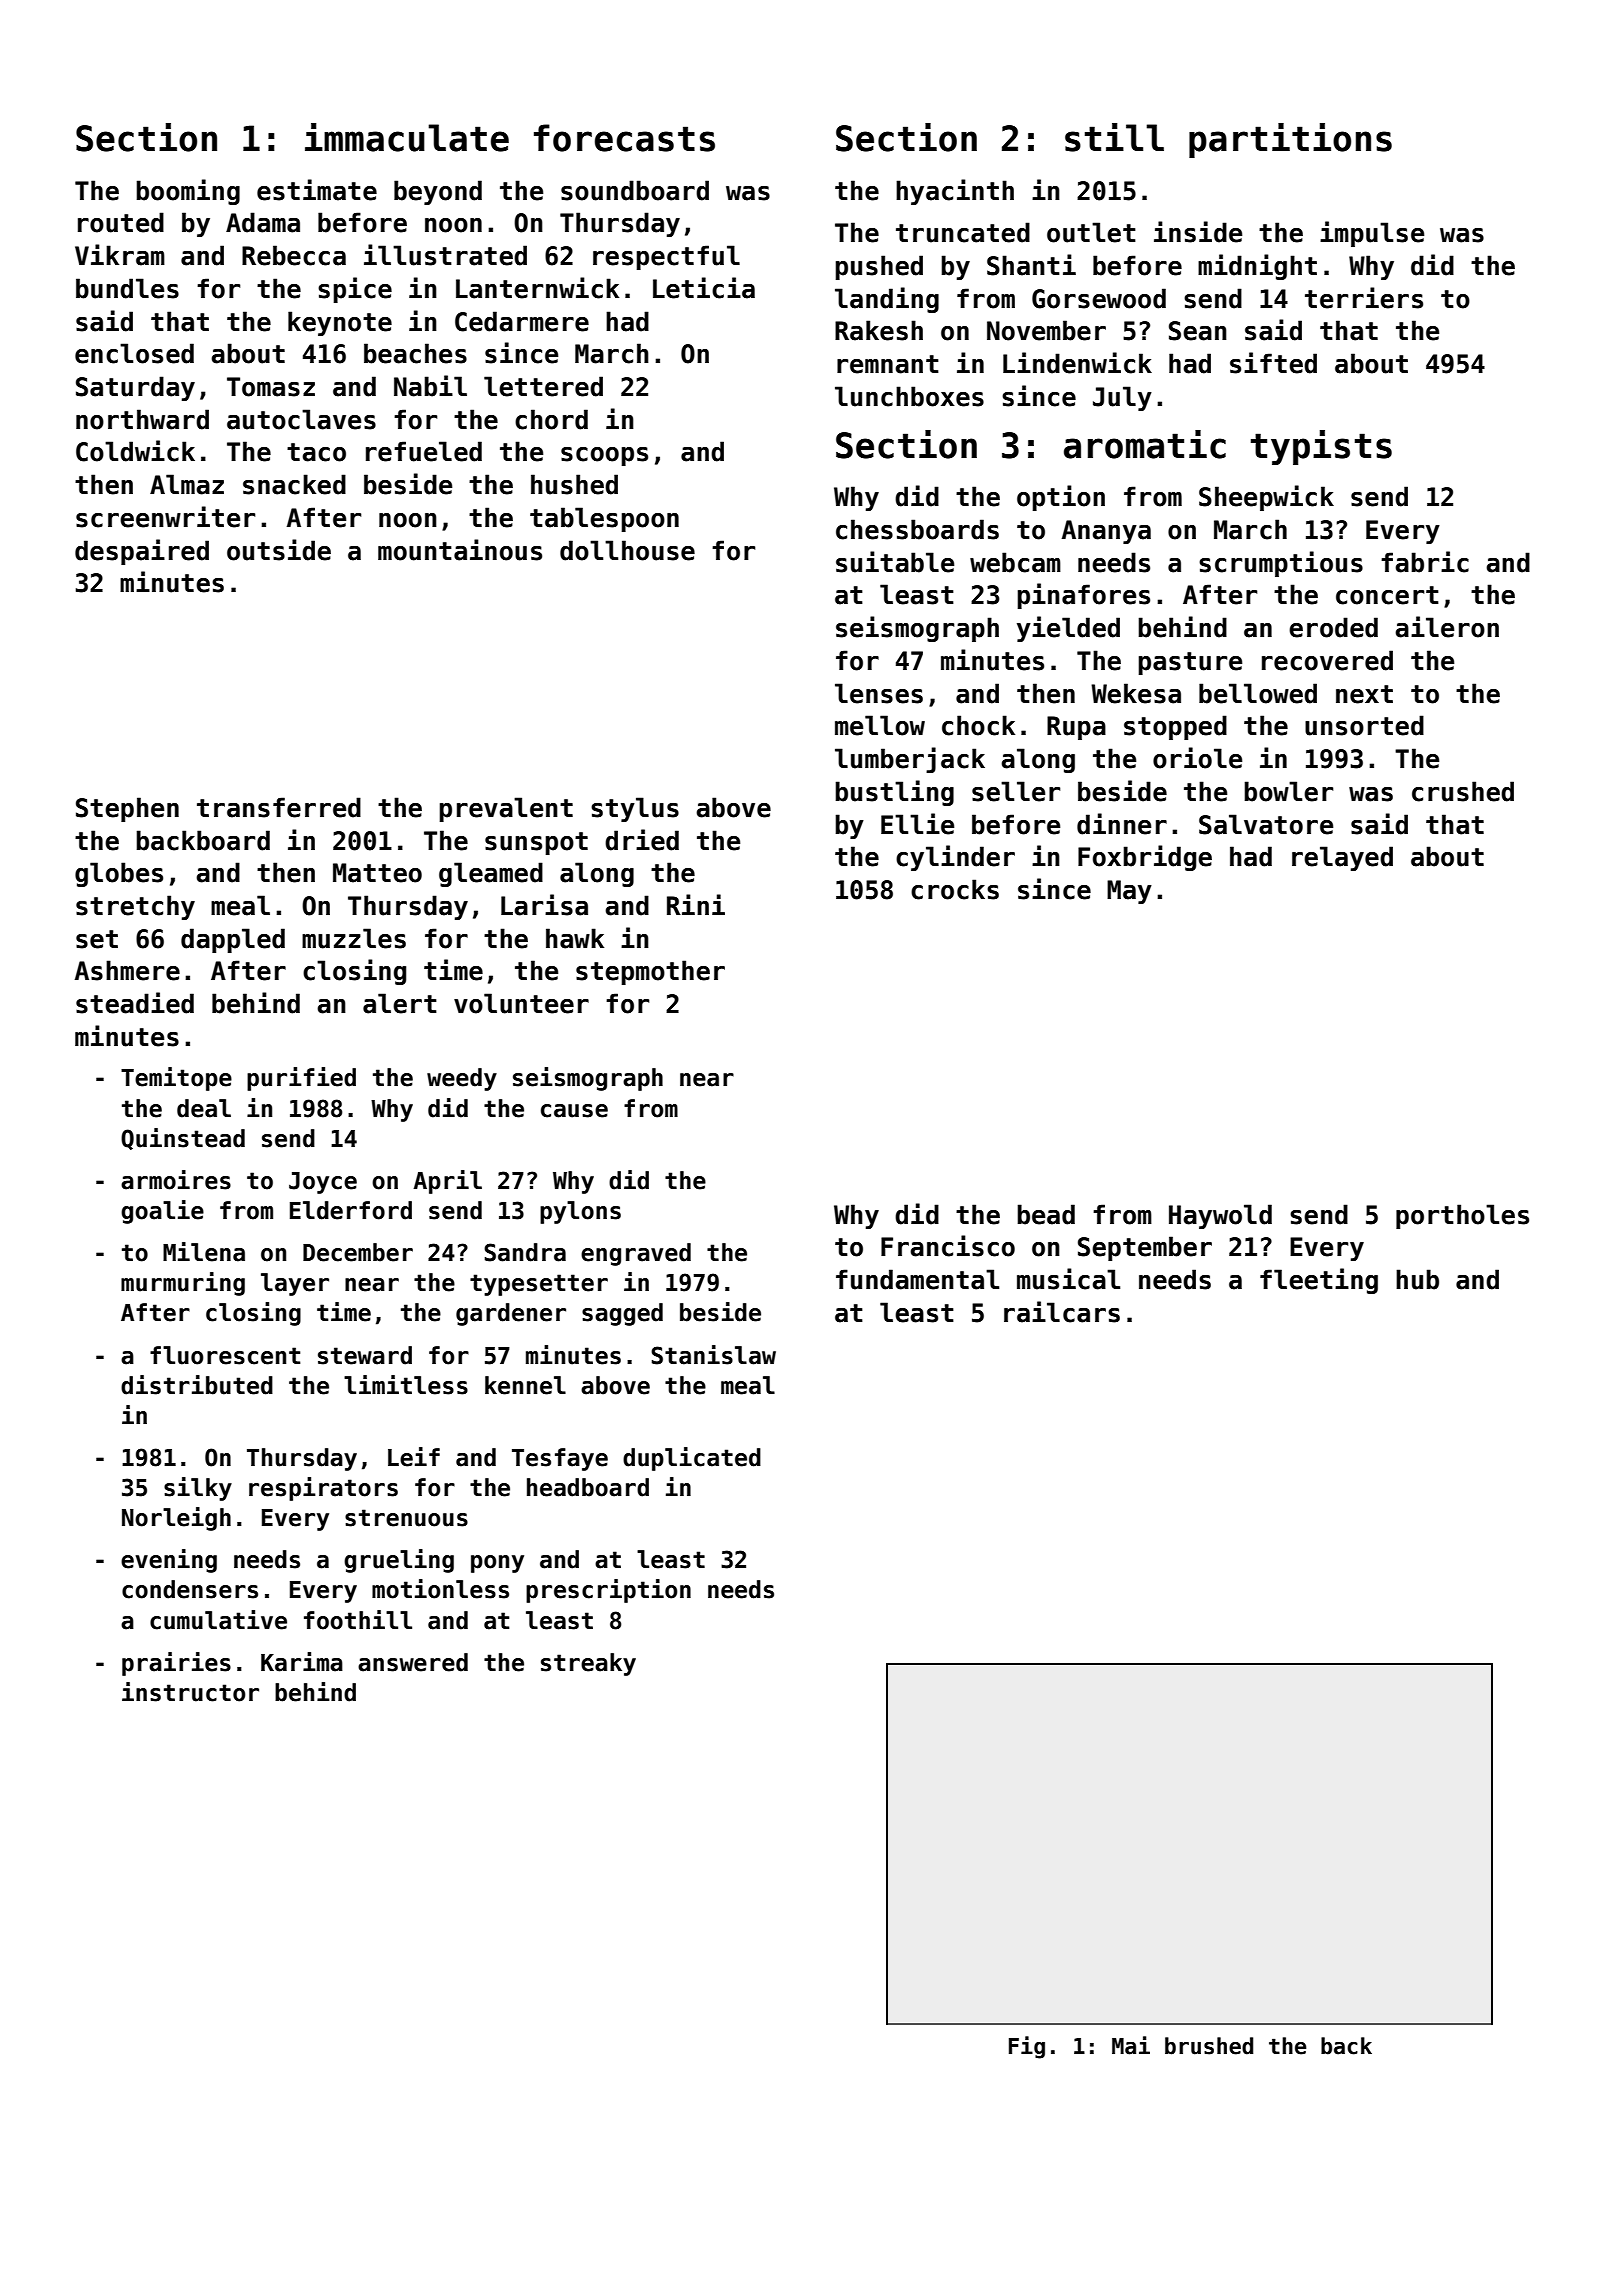 This page has width=1620, height=2292. What do you see at coordinates (624, 138) in the page?
I see `forecasts` at bounding box center [624, 138].
